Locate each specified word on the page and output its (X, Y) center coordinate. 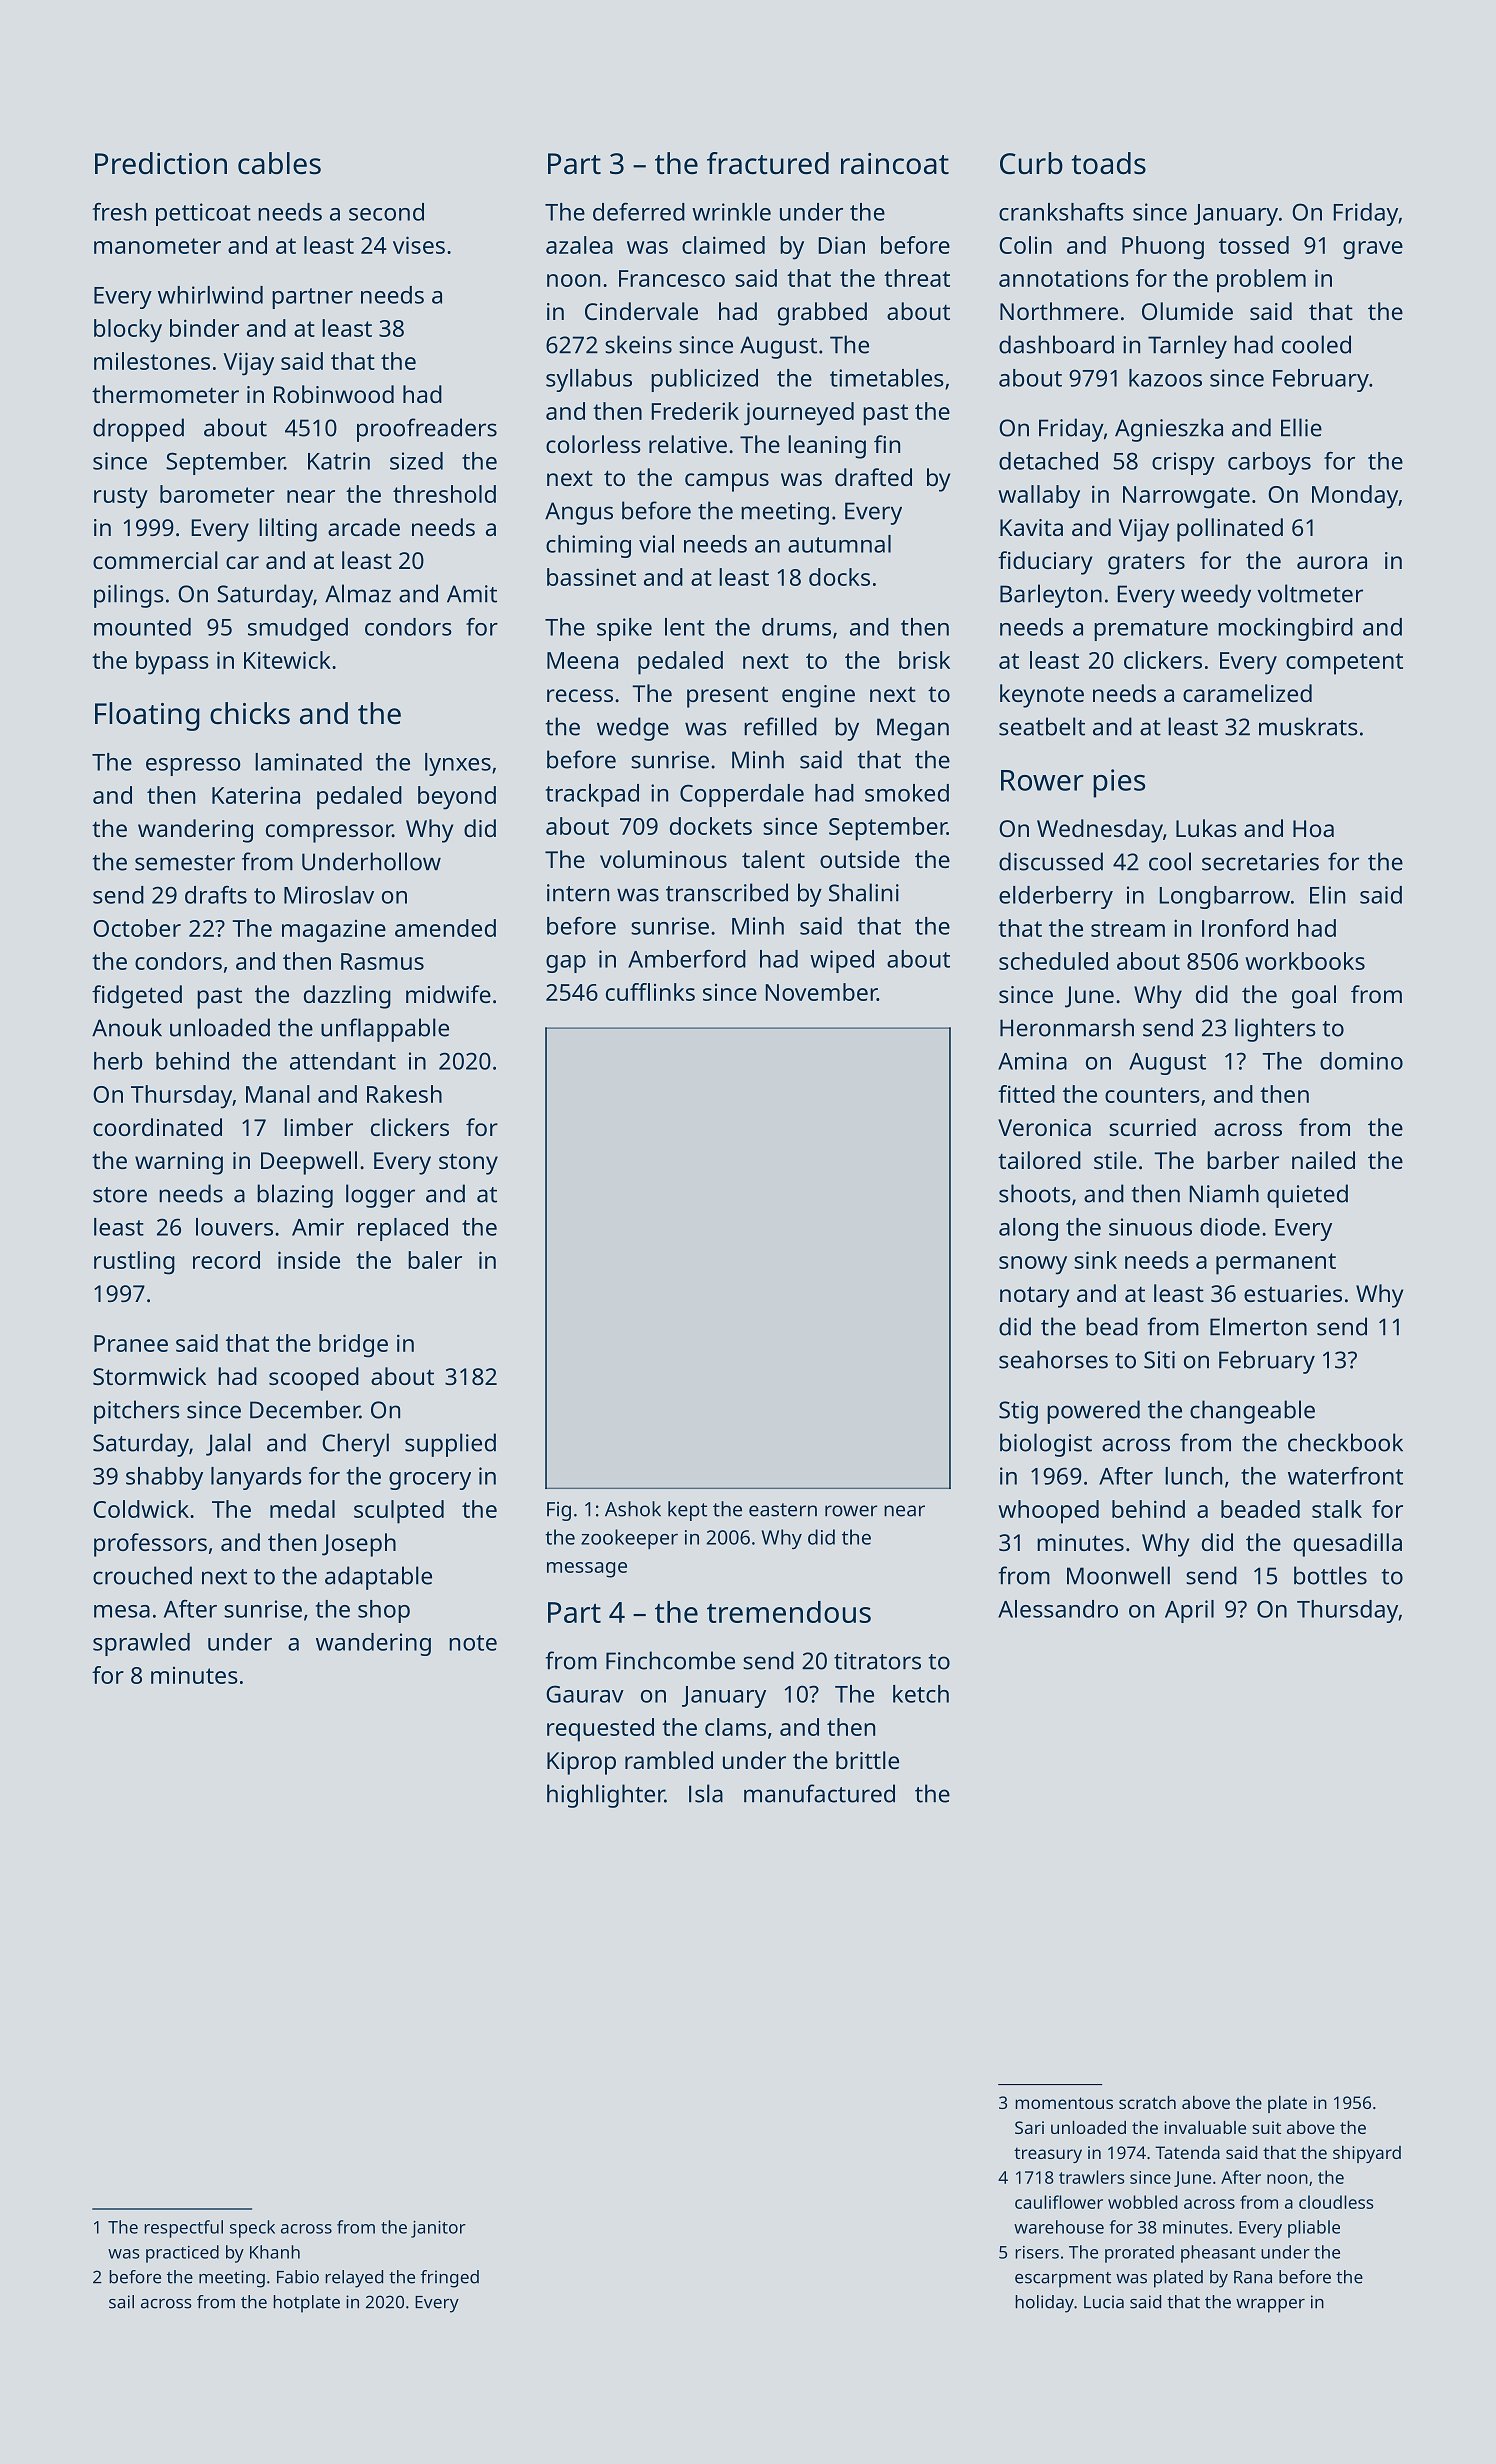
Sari (1029, 2127)
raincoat (895, 164)
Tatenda (1187, 2152)
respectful (183, 2229)
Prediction (161, 163)
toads (1109, 163)
